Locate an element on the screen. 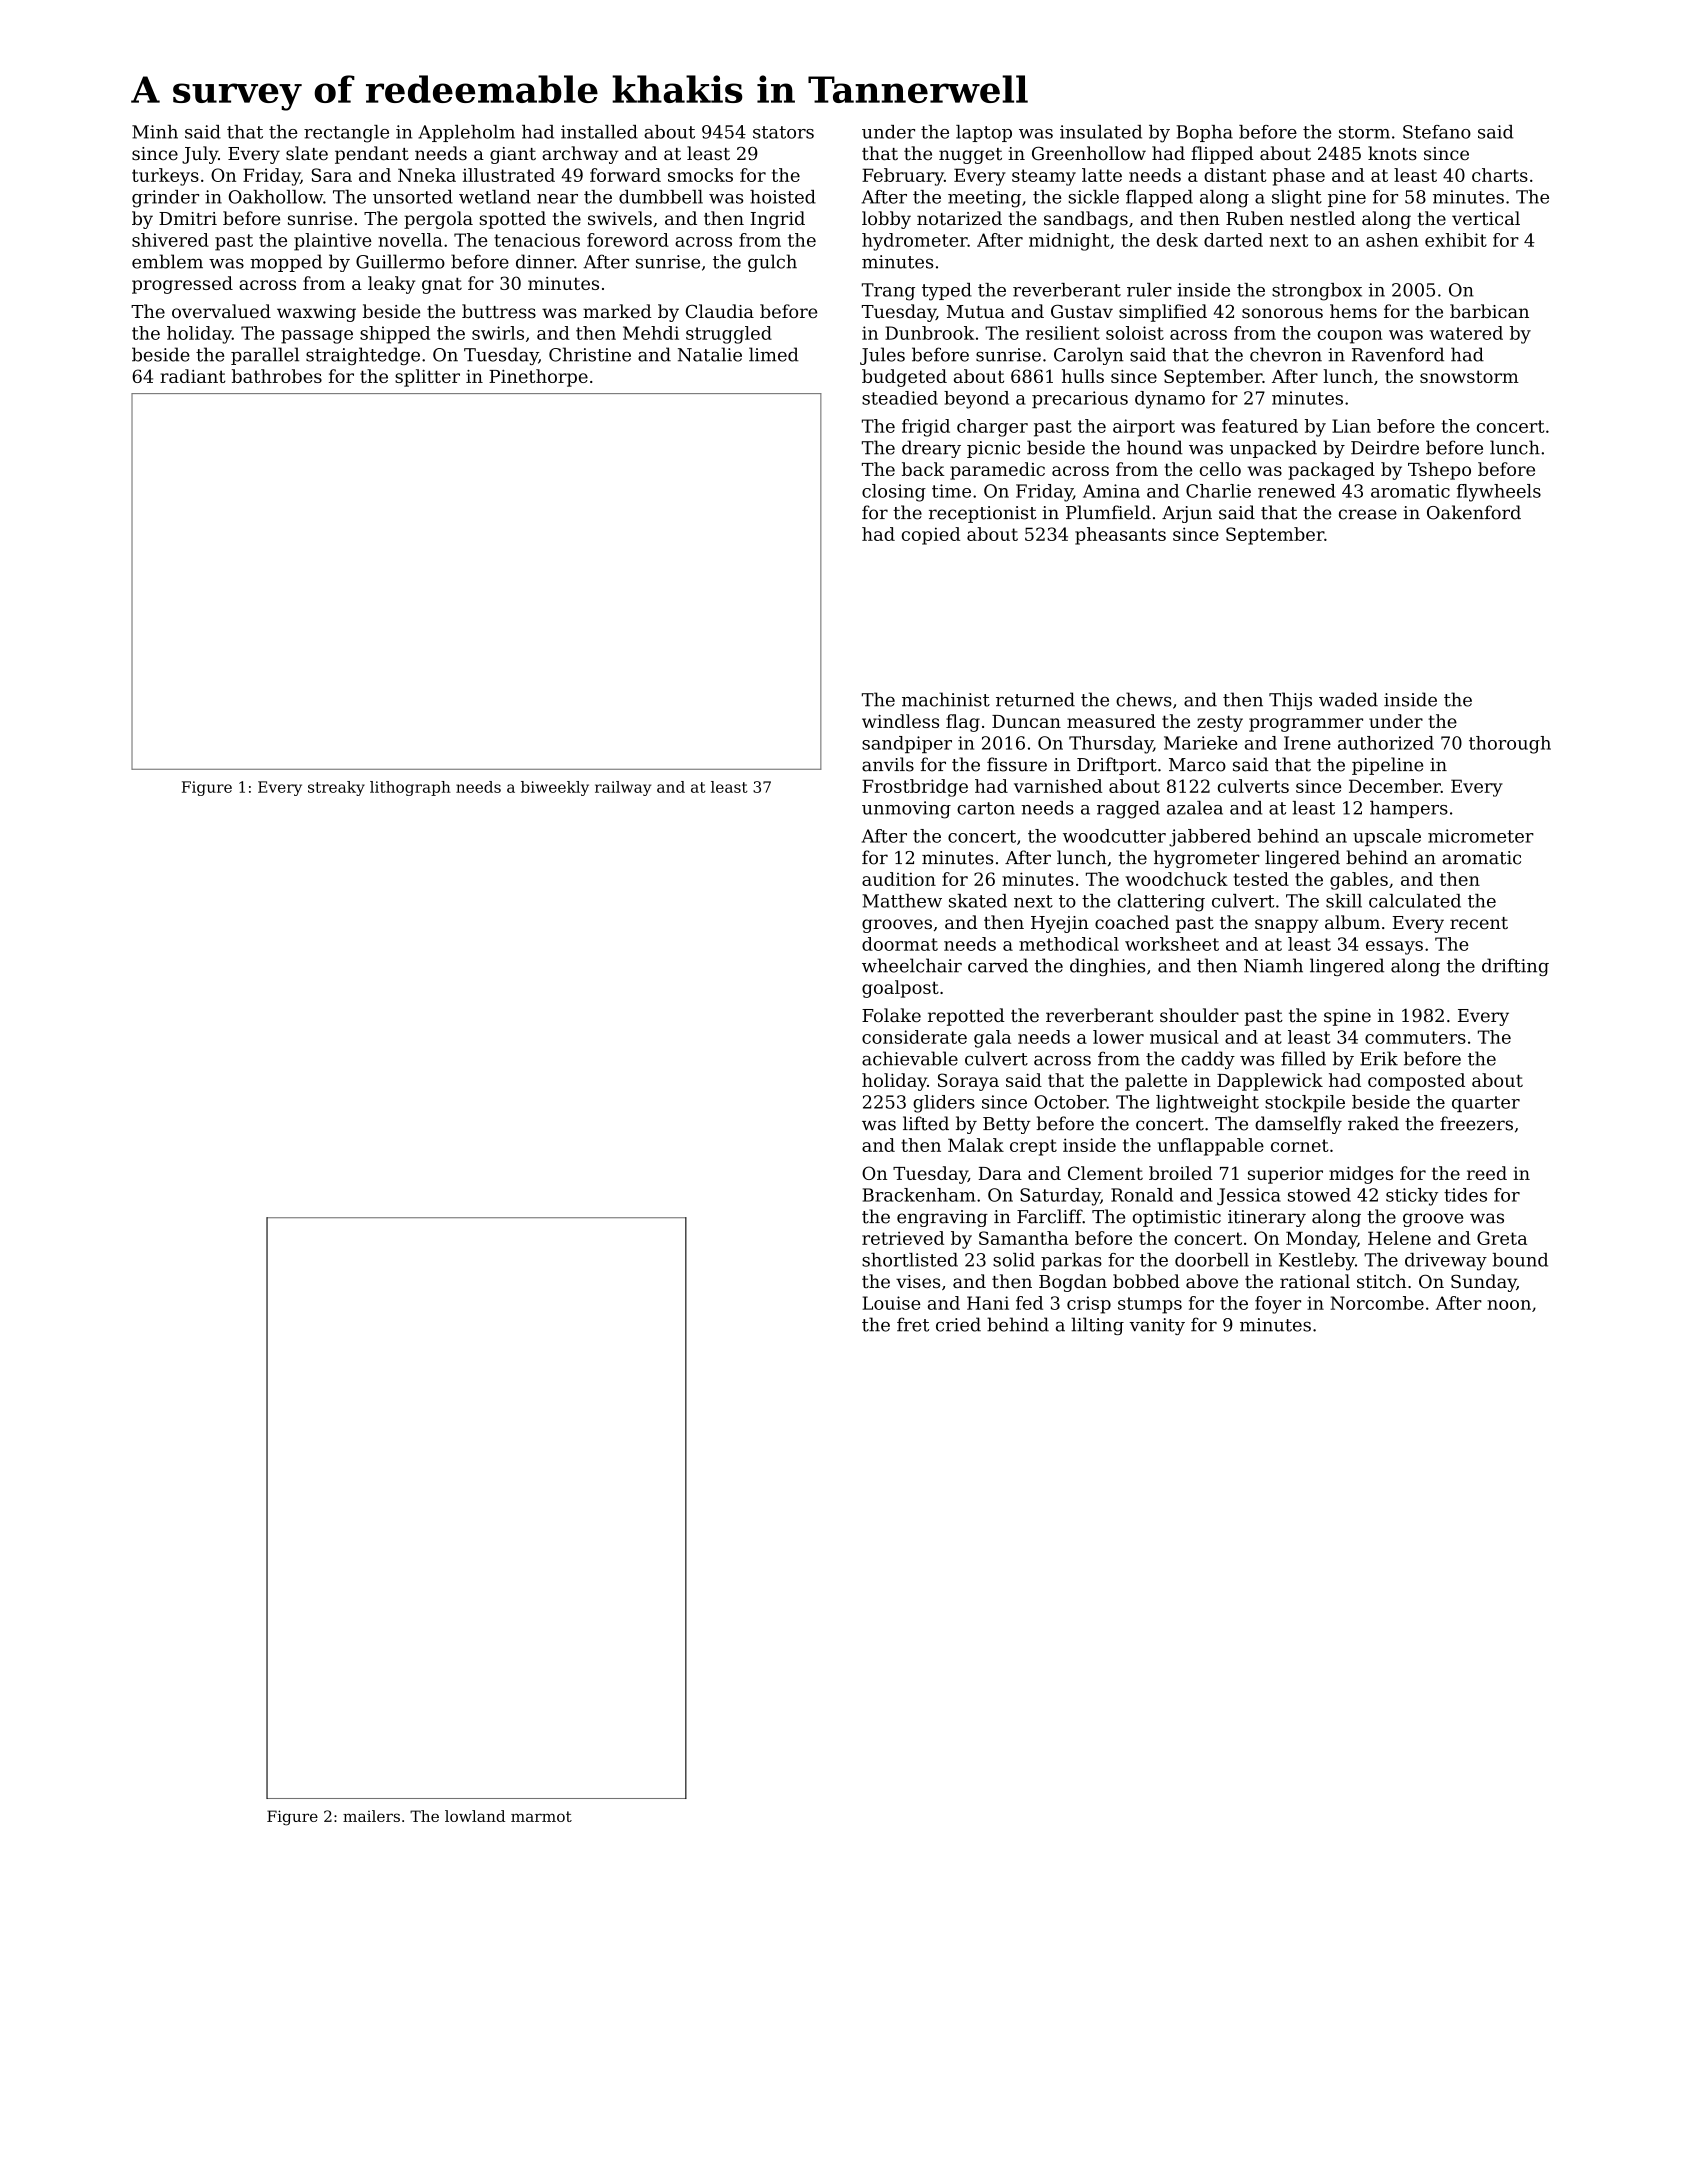 This screenshot has height=2178, width=1683. commuters is located at coordinates (1415, 1037).
